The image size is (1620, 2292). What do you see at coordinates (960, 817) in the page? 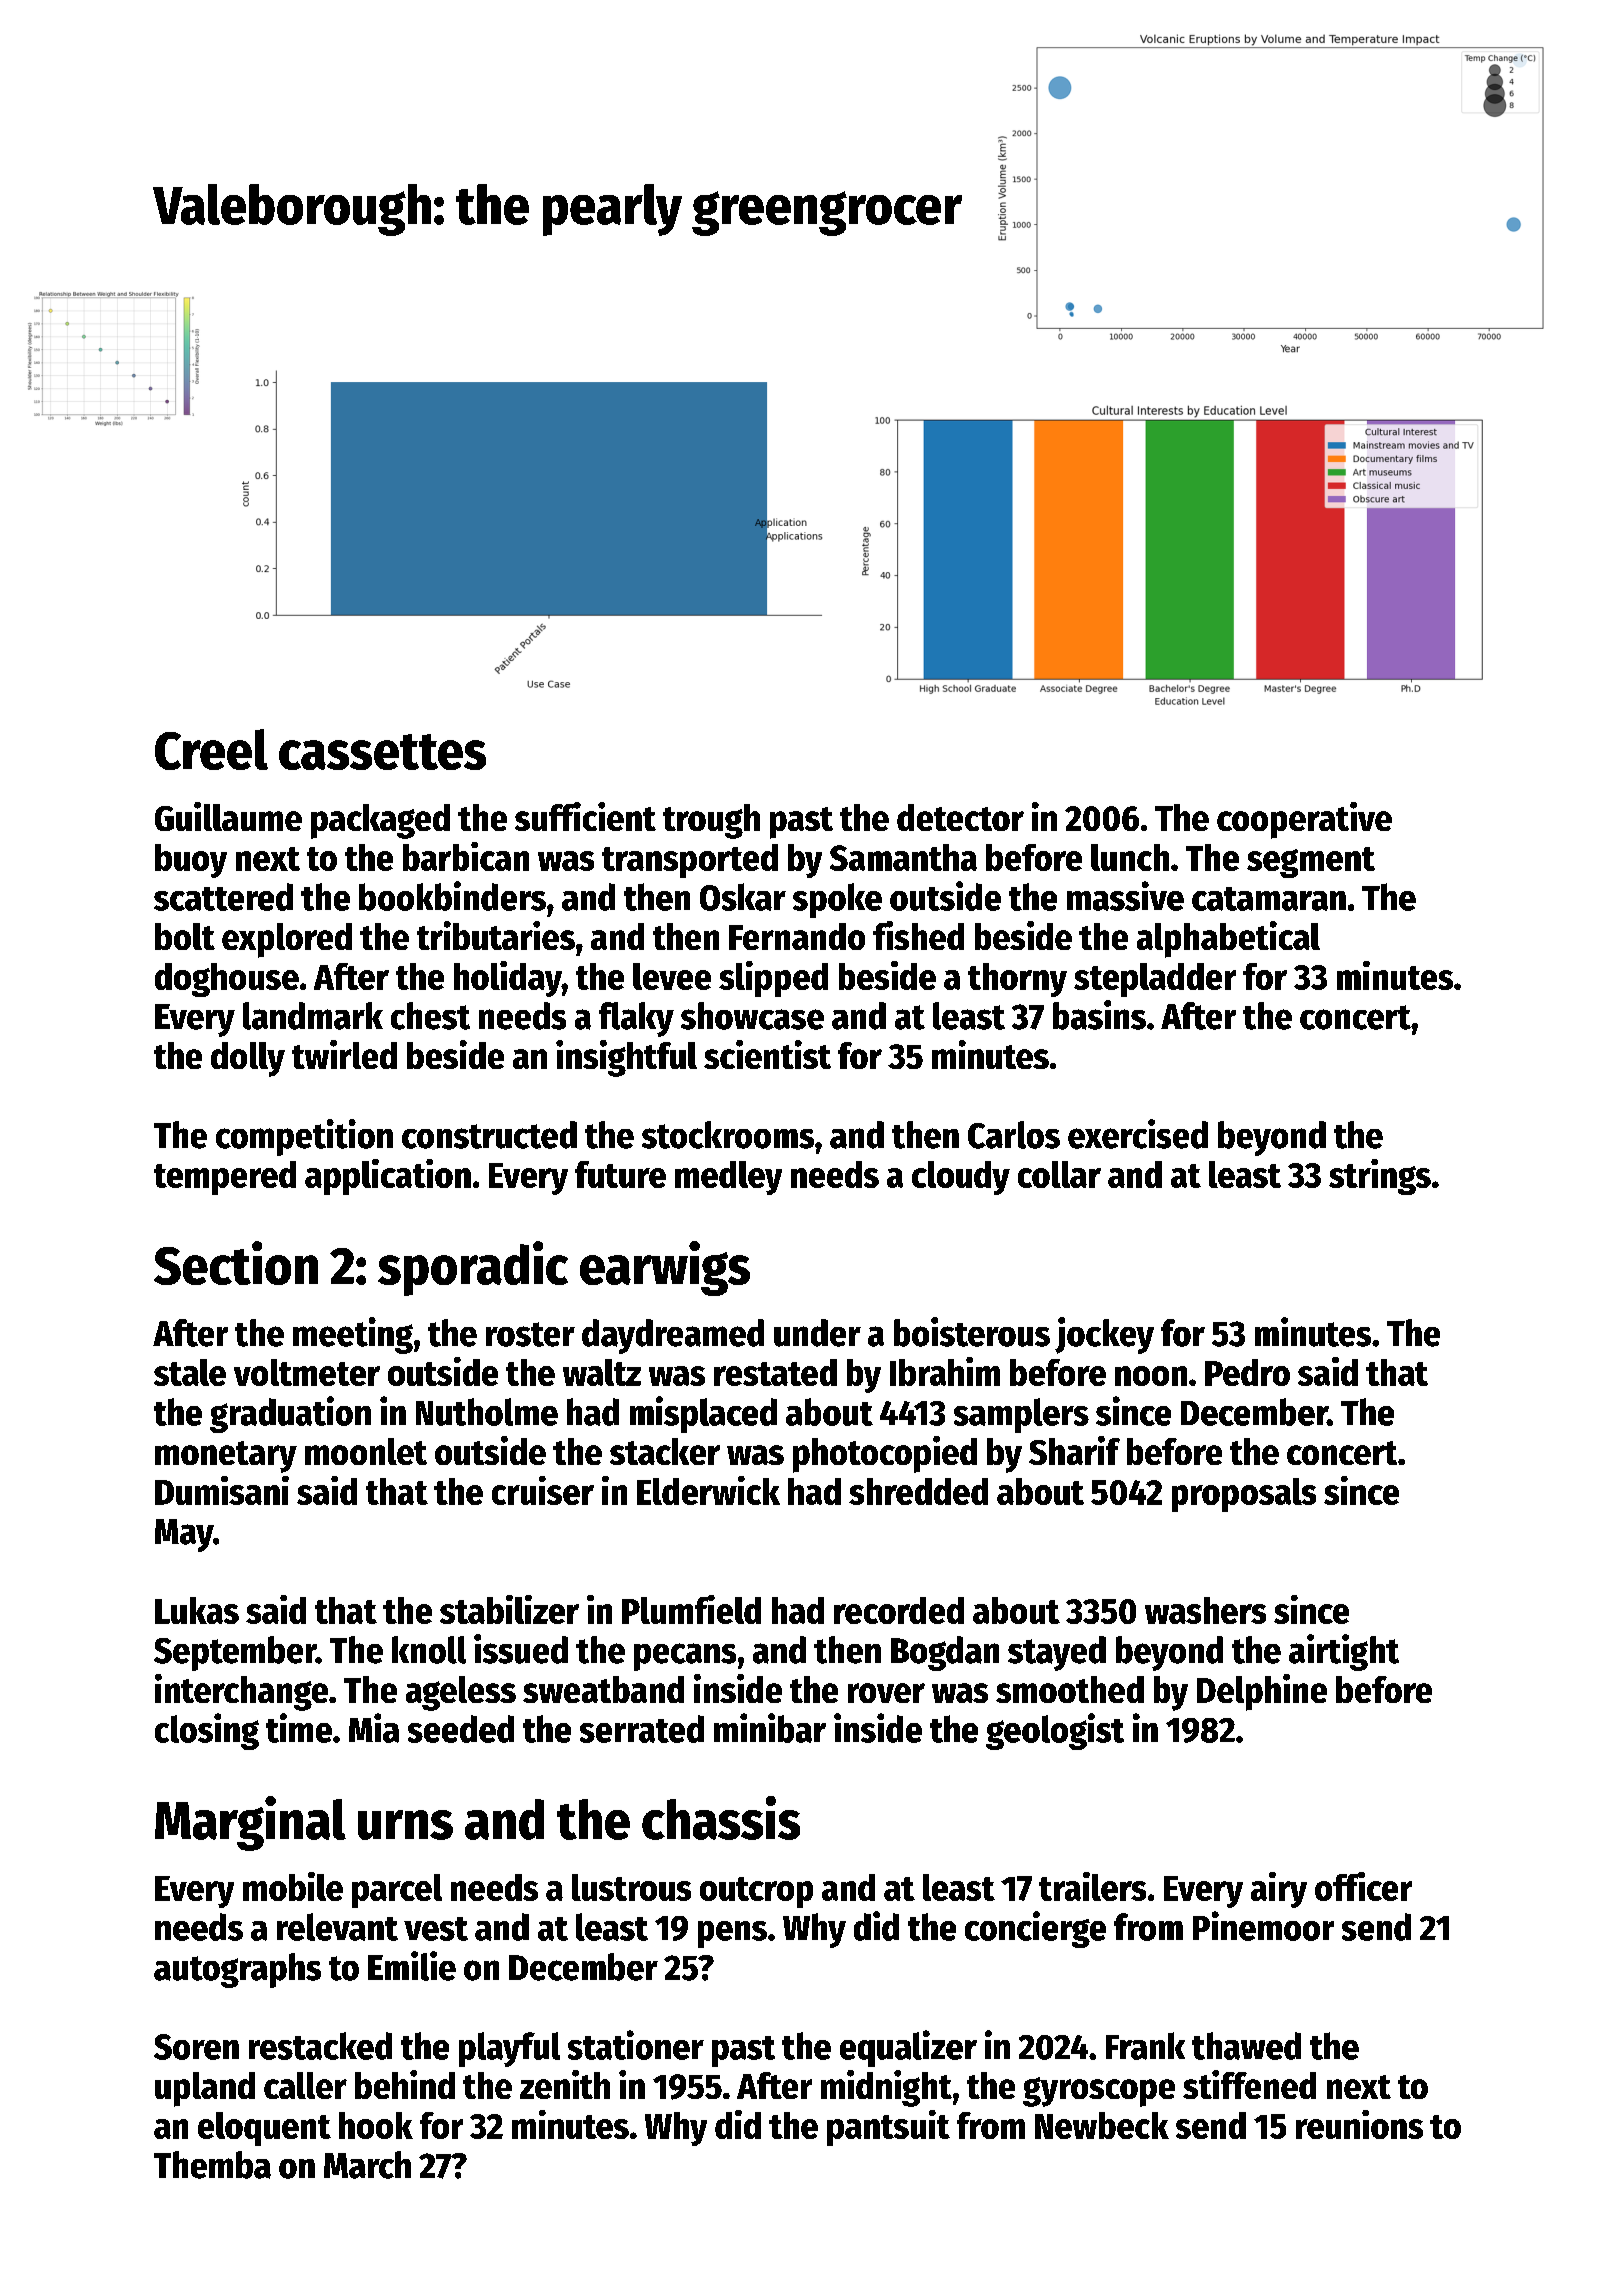
I see `detector` at bounding box center [960, 817].
